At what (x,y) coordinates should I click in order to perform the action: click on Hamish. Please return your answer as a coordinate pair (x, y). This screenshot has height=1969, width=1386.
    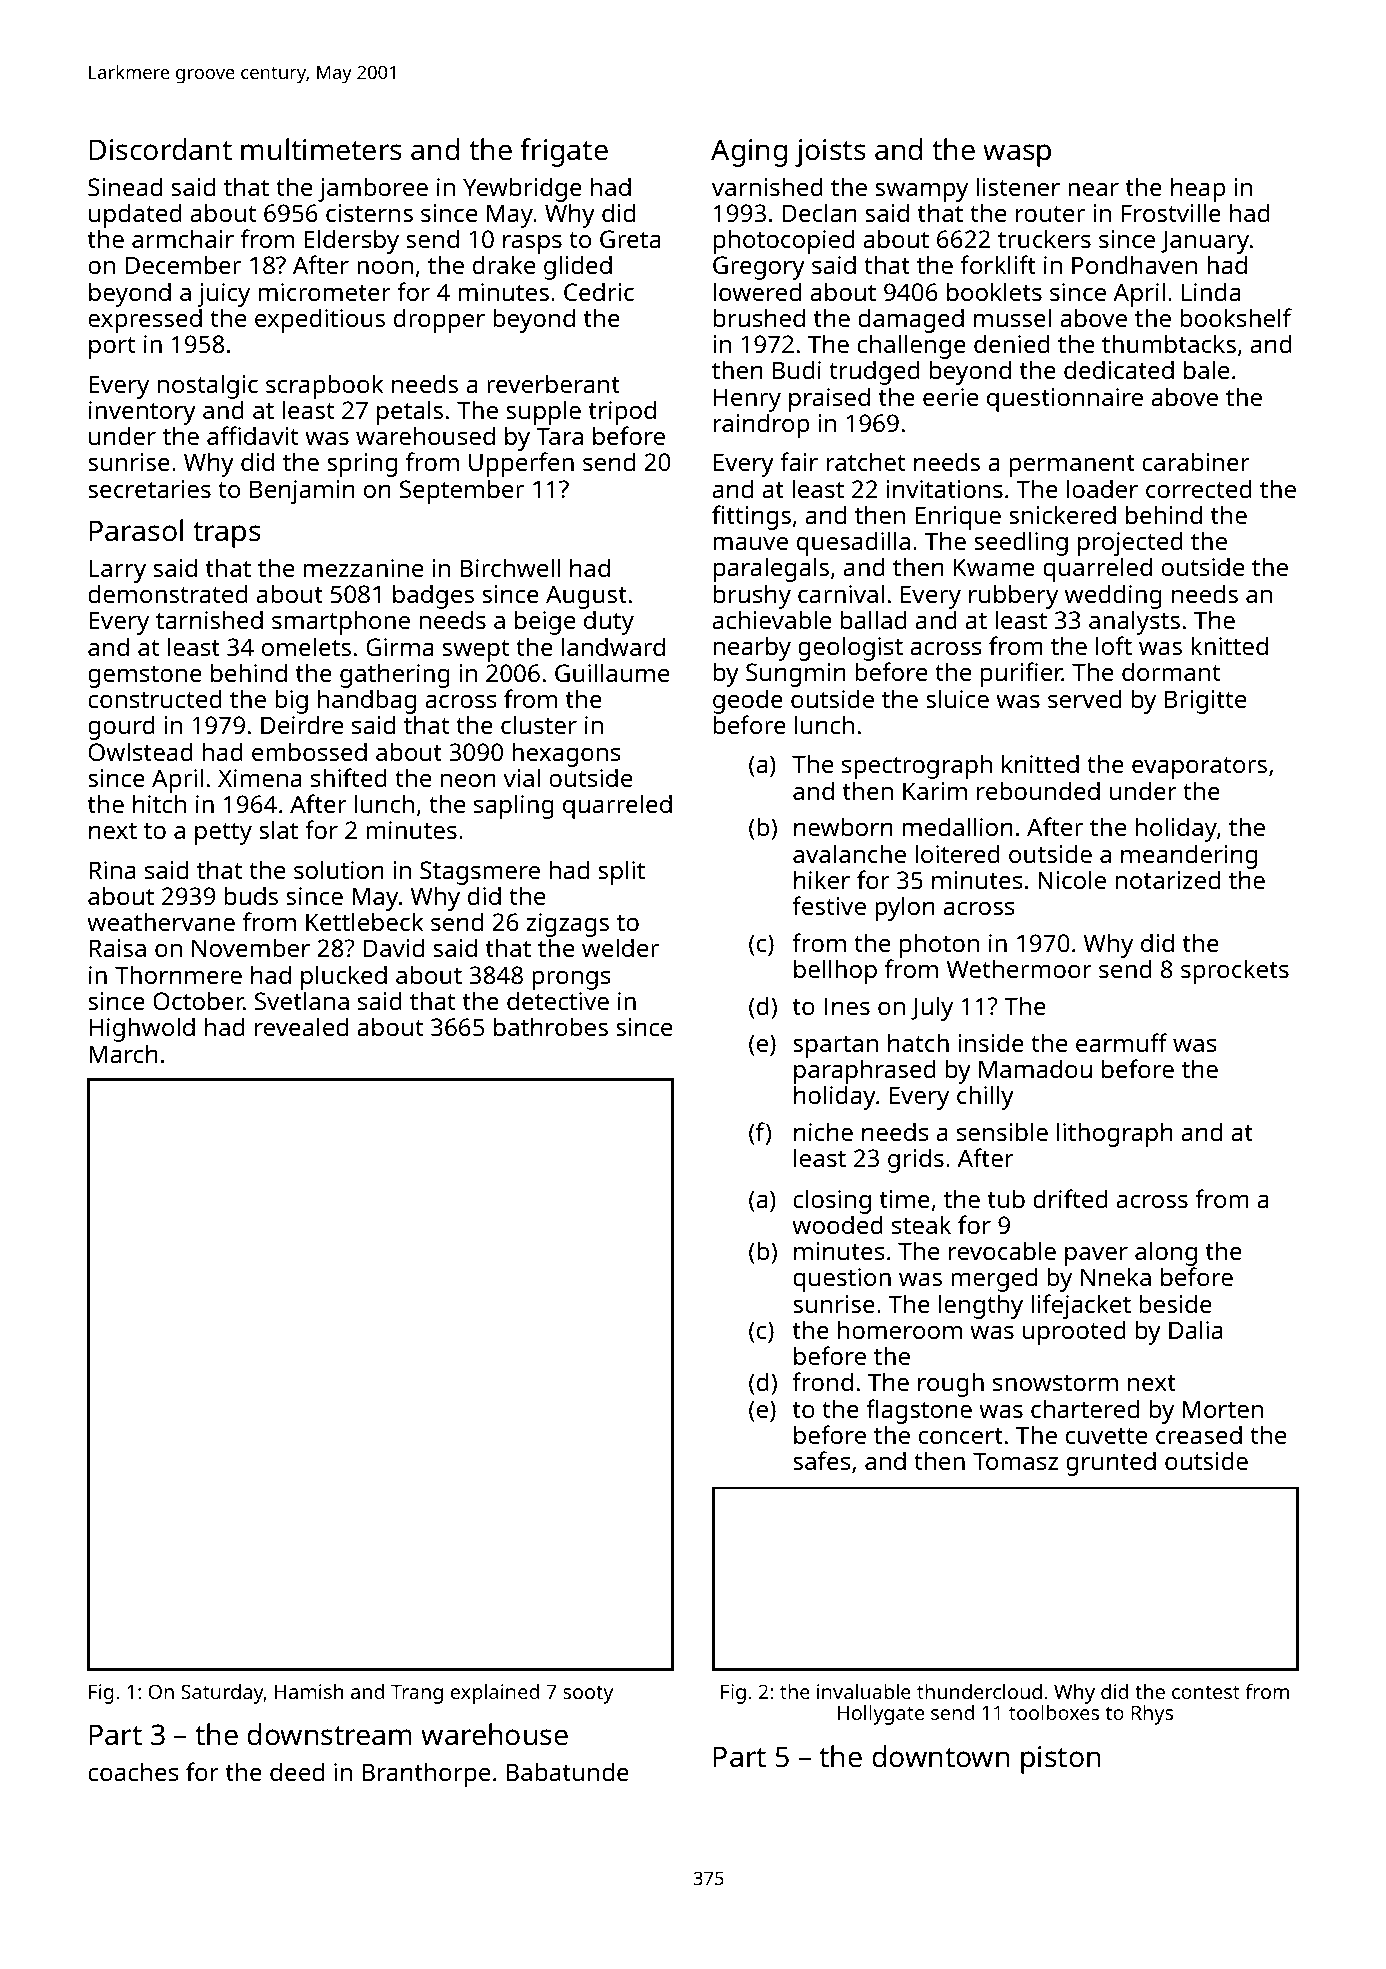
    Looking at the image, I should click on (309, 1691).
